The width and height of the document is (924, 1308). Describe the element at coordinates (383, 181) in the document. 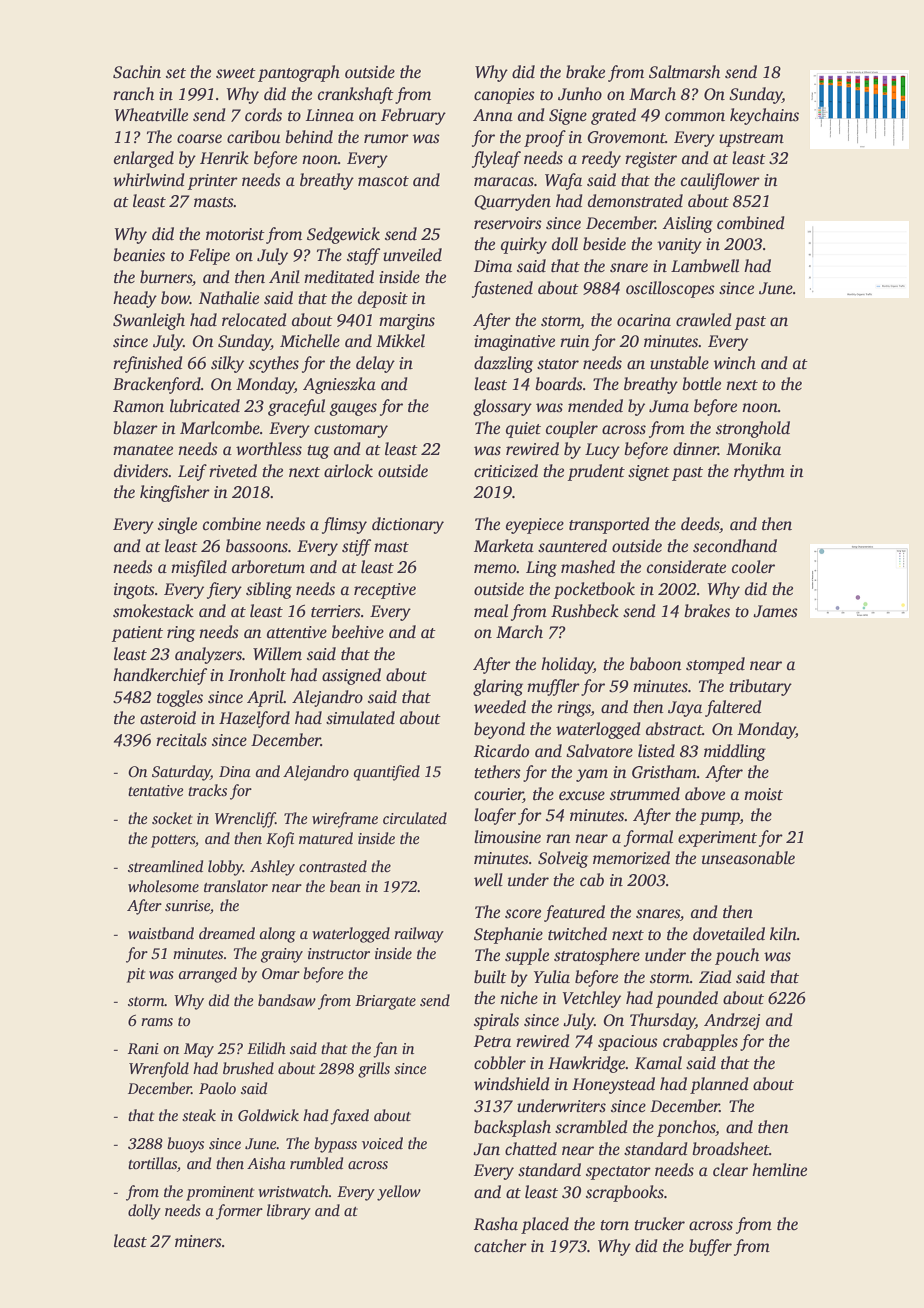

I see `mascot` at that location.
